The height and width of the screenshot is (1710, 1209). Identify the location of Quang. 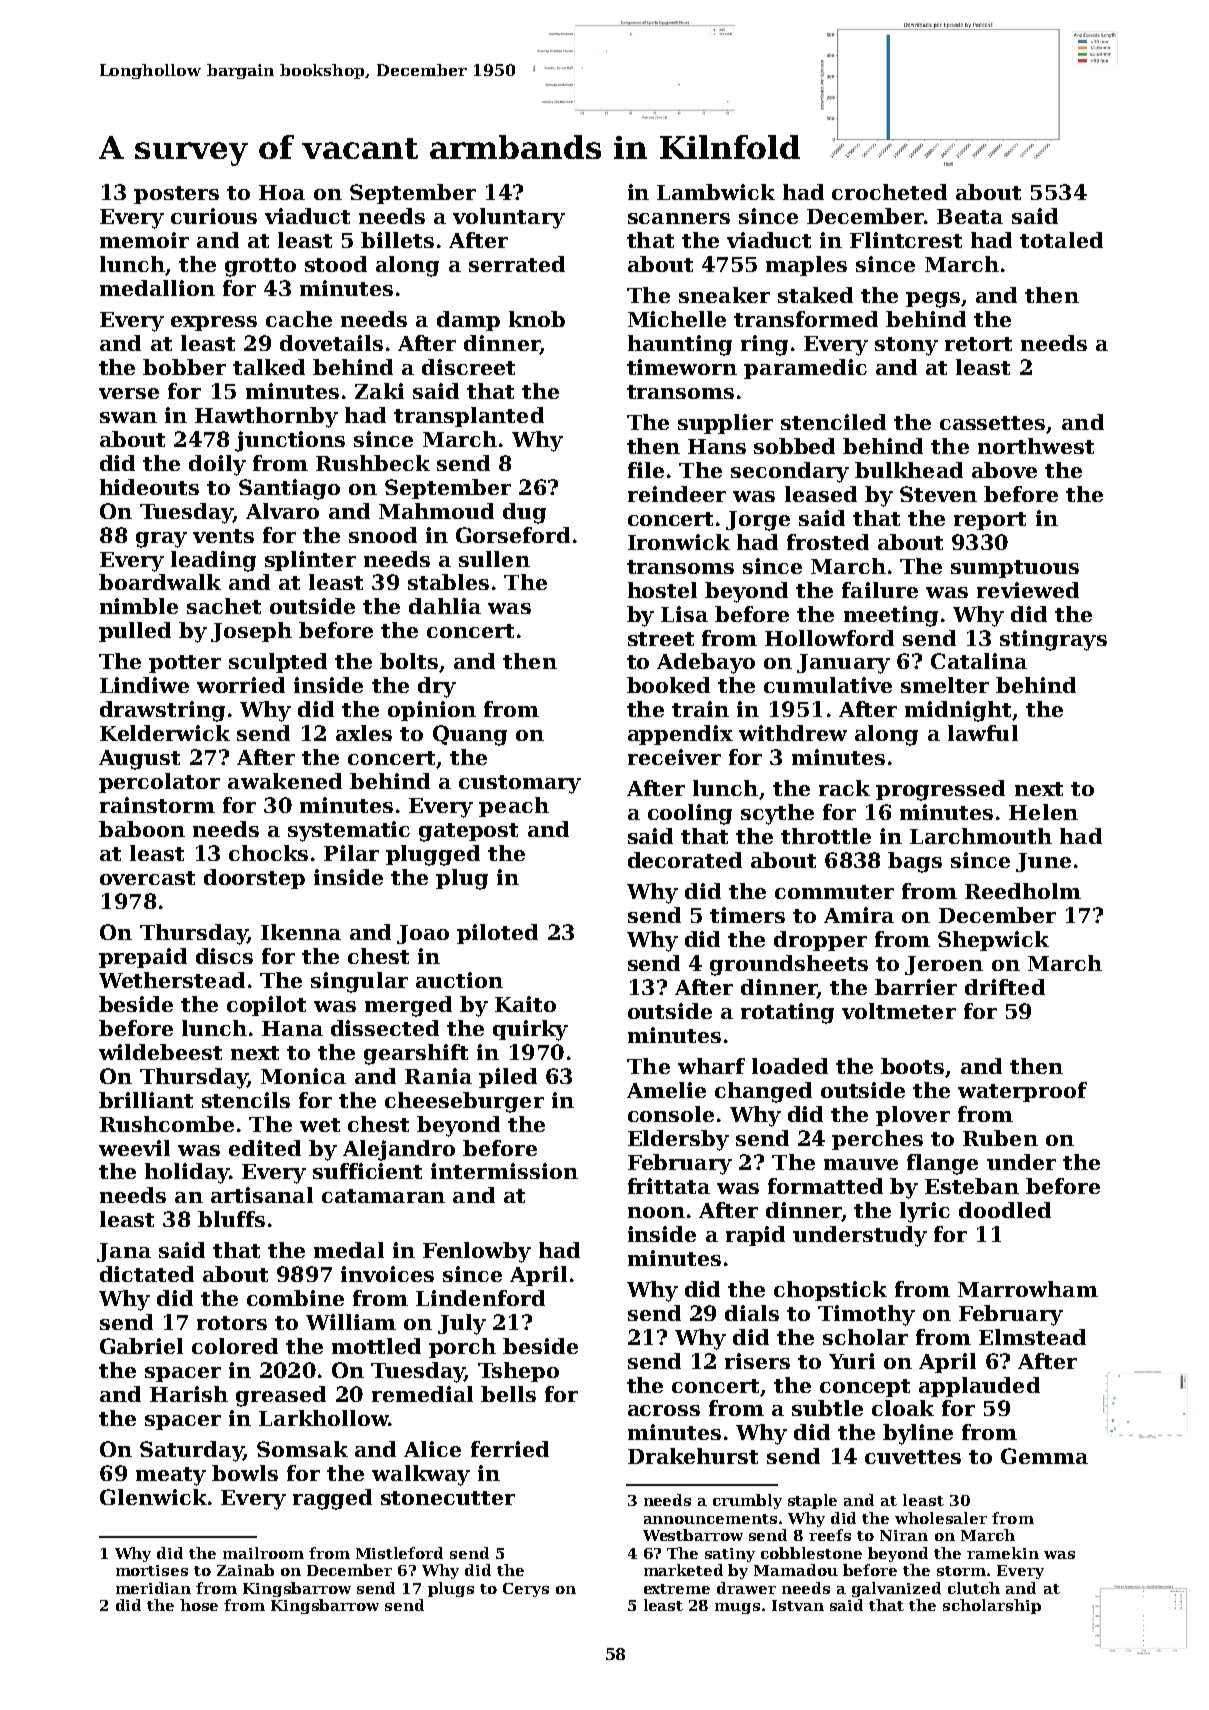
(470, 735).
